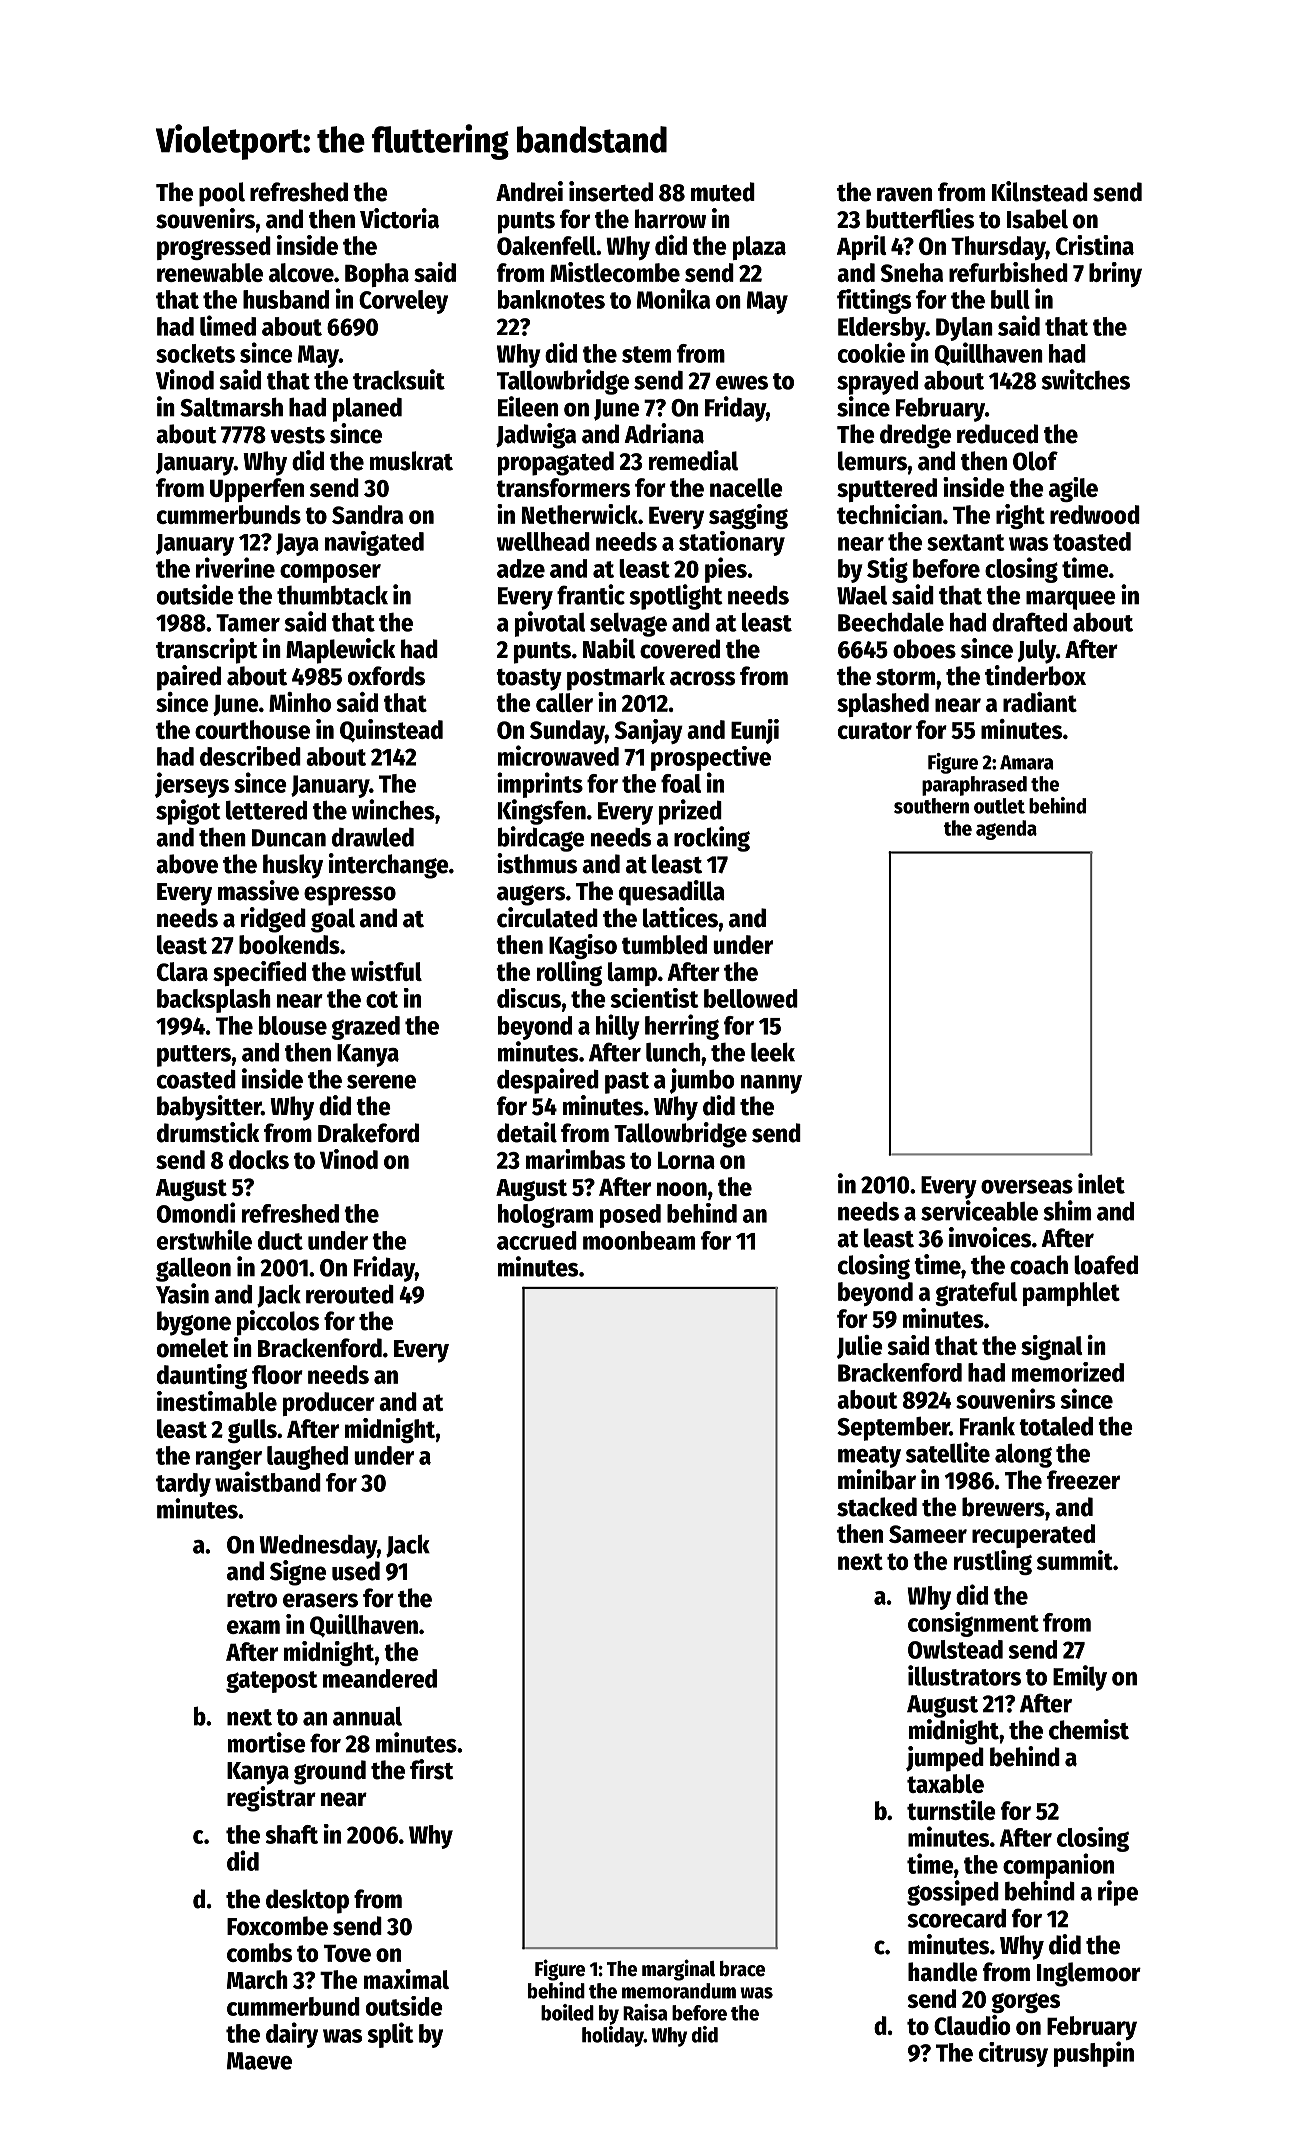 The height and width of the screenshot is (2142, 1300). What do you see at coordinates (545, 1216) in the screenshot?
I see `hologram` at bounding box center [545, 1216].
